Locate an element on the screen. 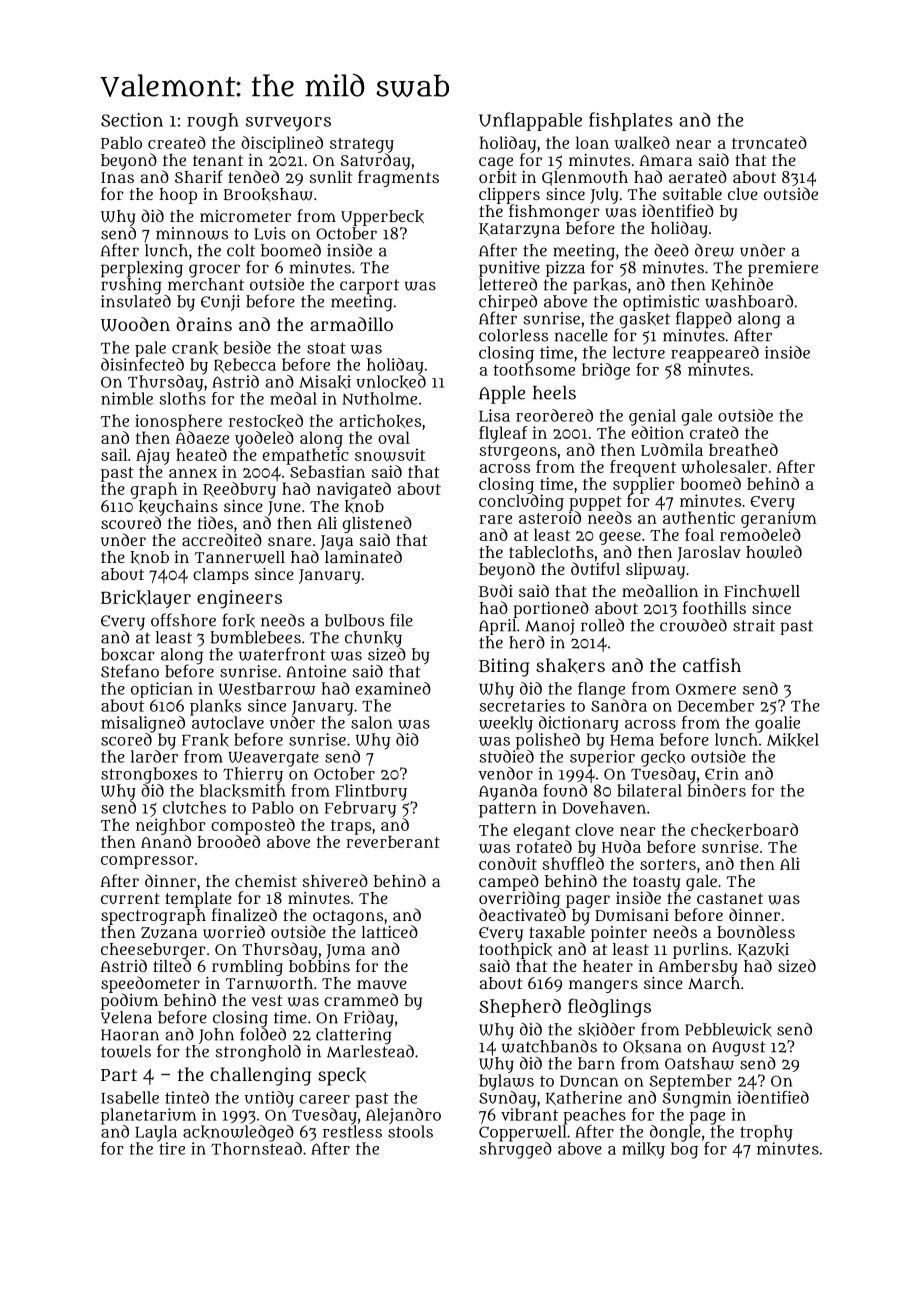 The width and height of the screenshot is (924, 1311). neighbor is located at coordinates (171, 826).
